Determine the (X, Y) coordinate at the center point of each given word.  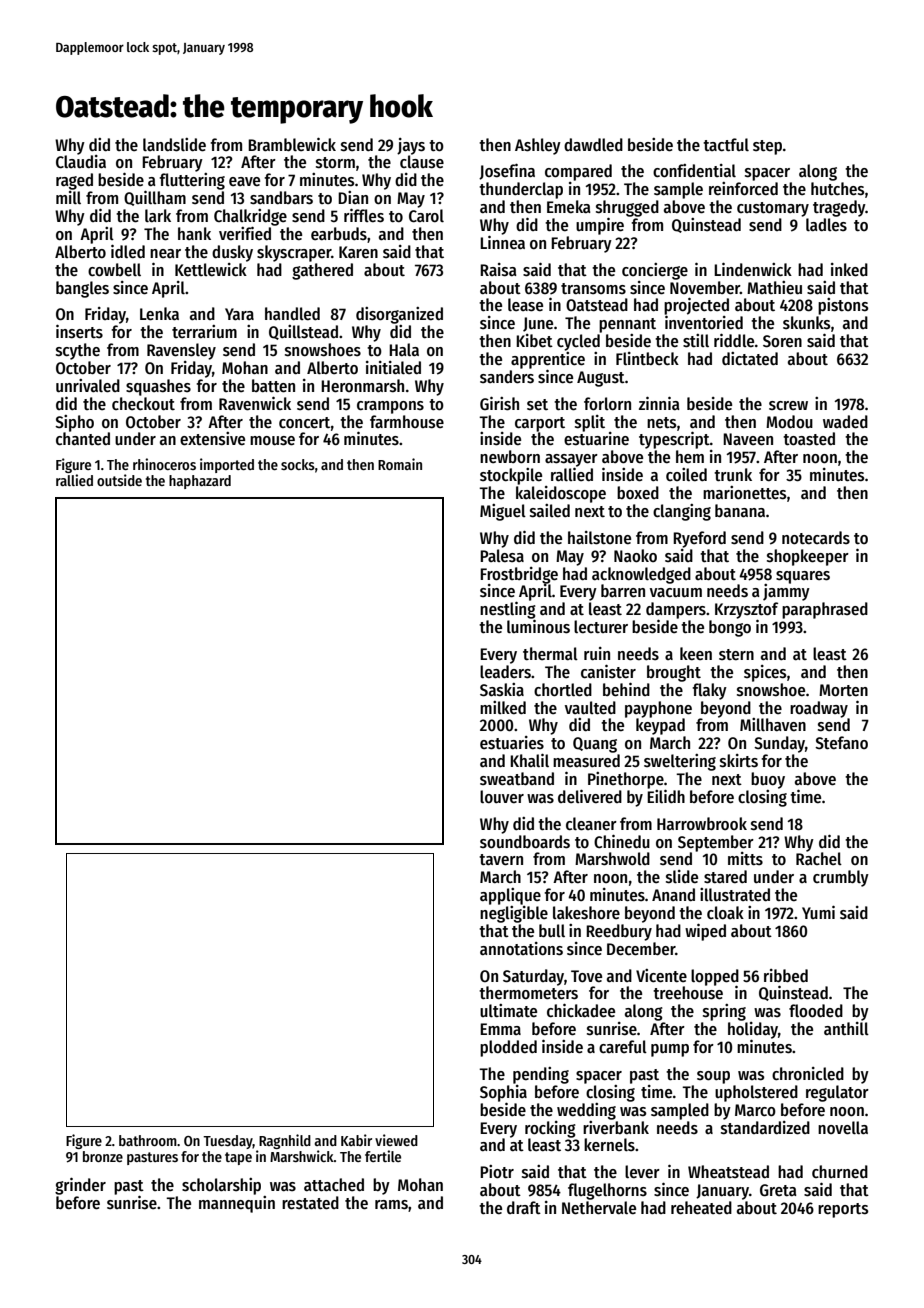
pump (670, 1050)
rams (391, 1205)
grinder (80, 1186)
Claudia (81, 162)
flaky (709, 691)
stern (736, 655)
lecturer (601, 627)
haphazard (200, 482)
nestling (508, 610)
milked (503, 708)
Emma (500, 1029)
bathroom (148, 1140)
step (767, 147)
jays (411, 146)
